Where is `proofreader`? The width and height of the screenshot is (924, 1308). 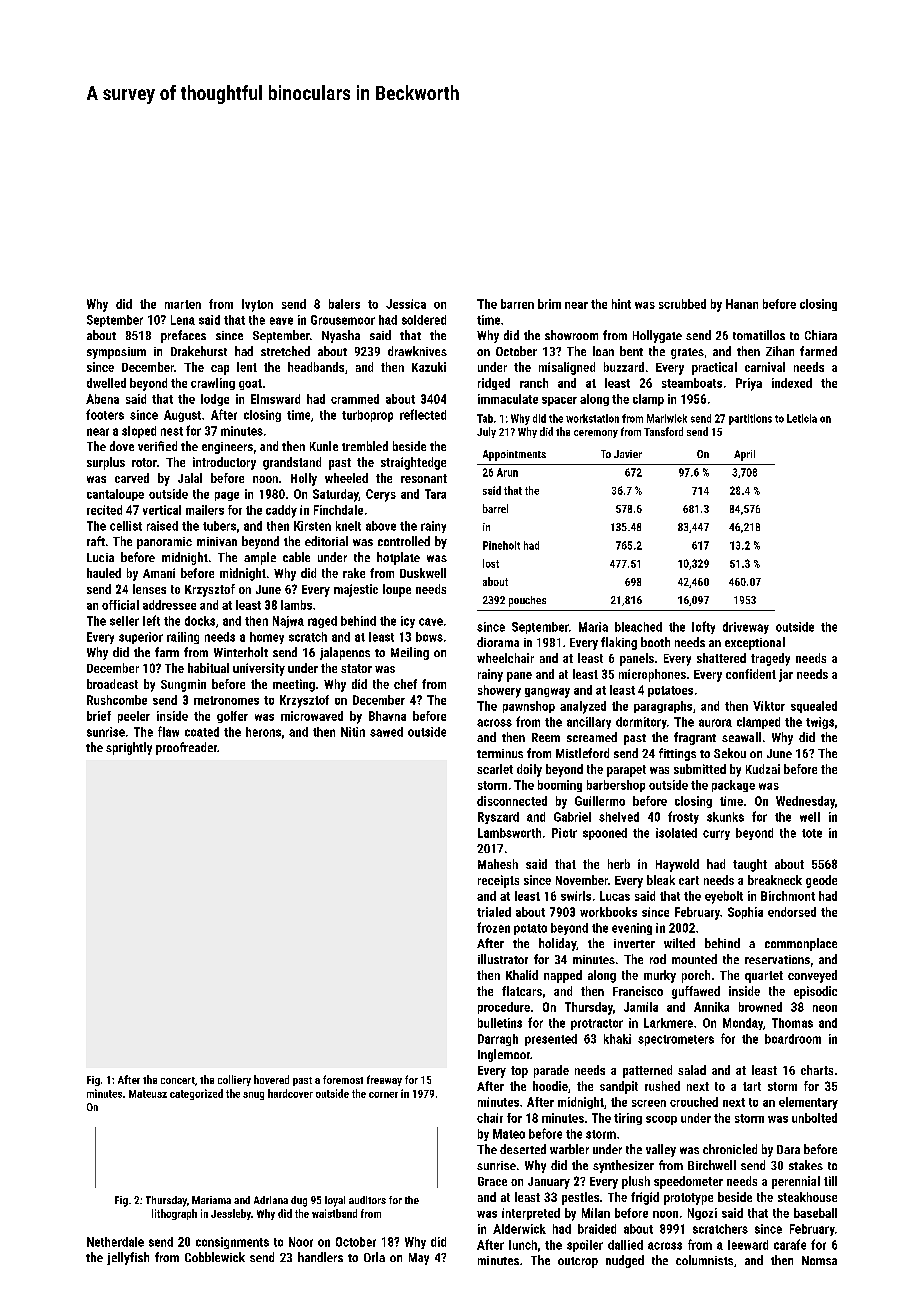
proofreader is located at coordinates (186, 748).
